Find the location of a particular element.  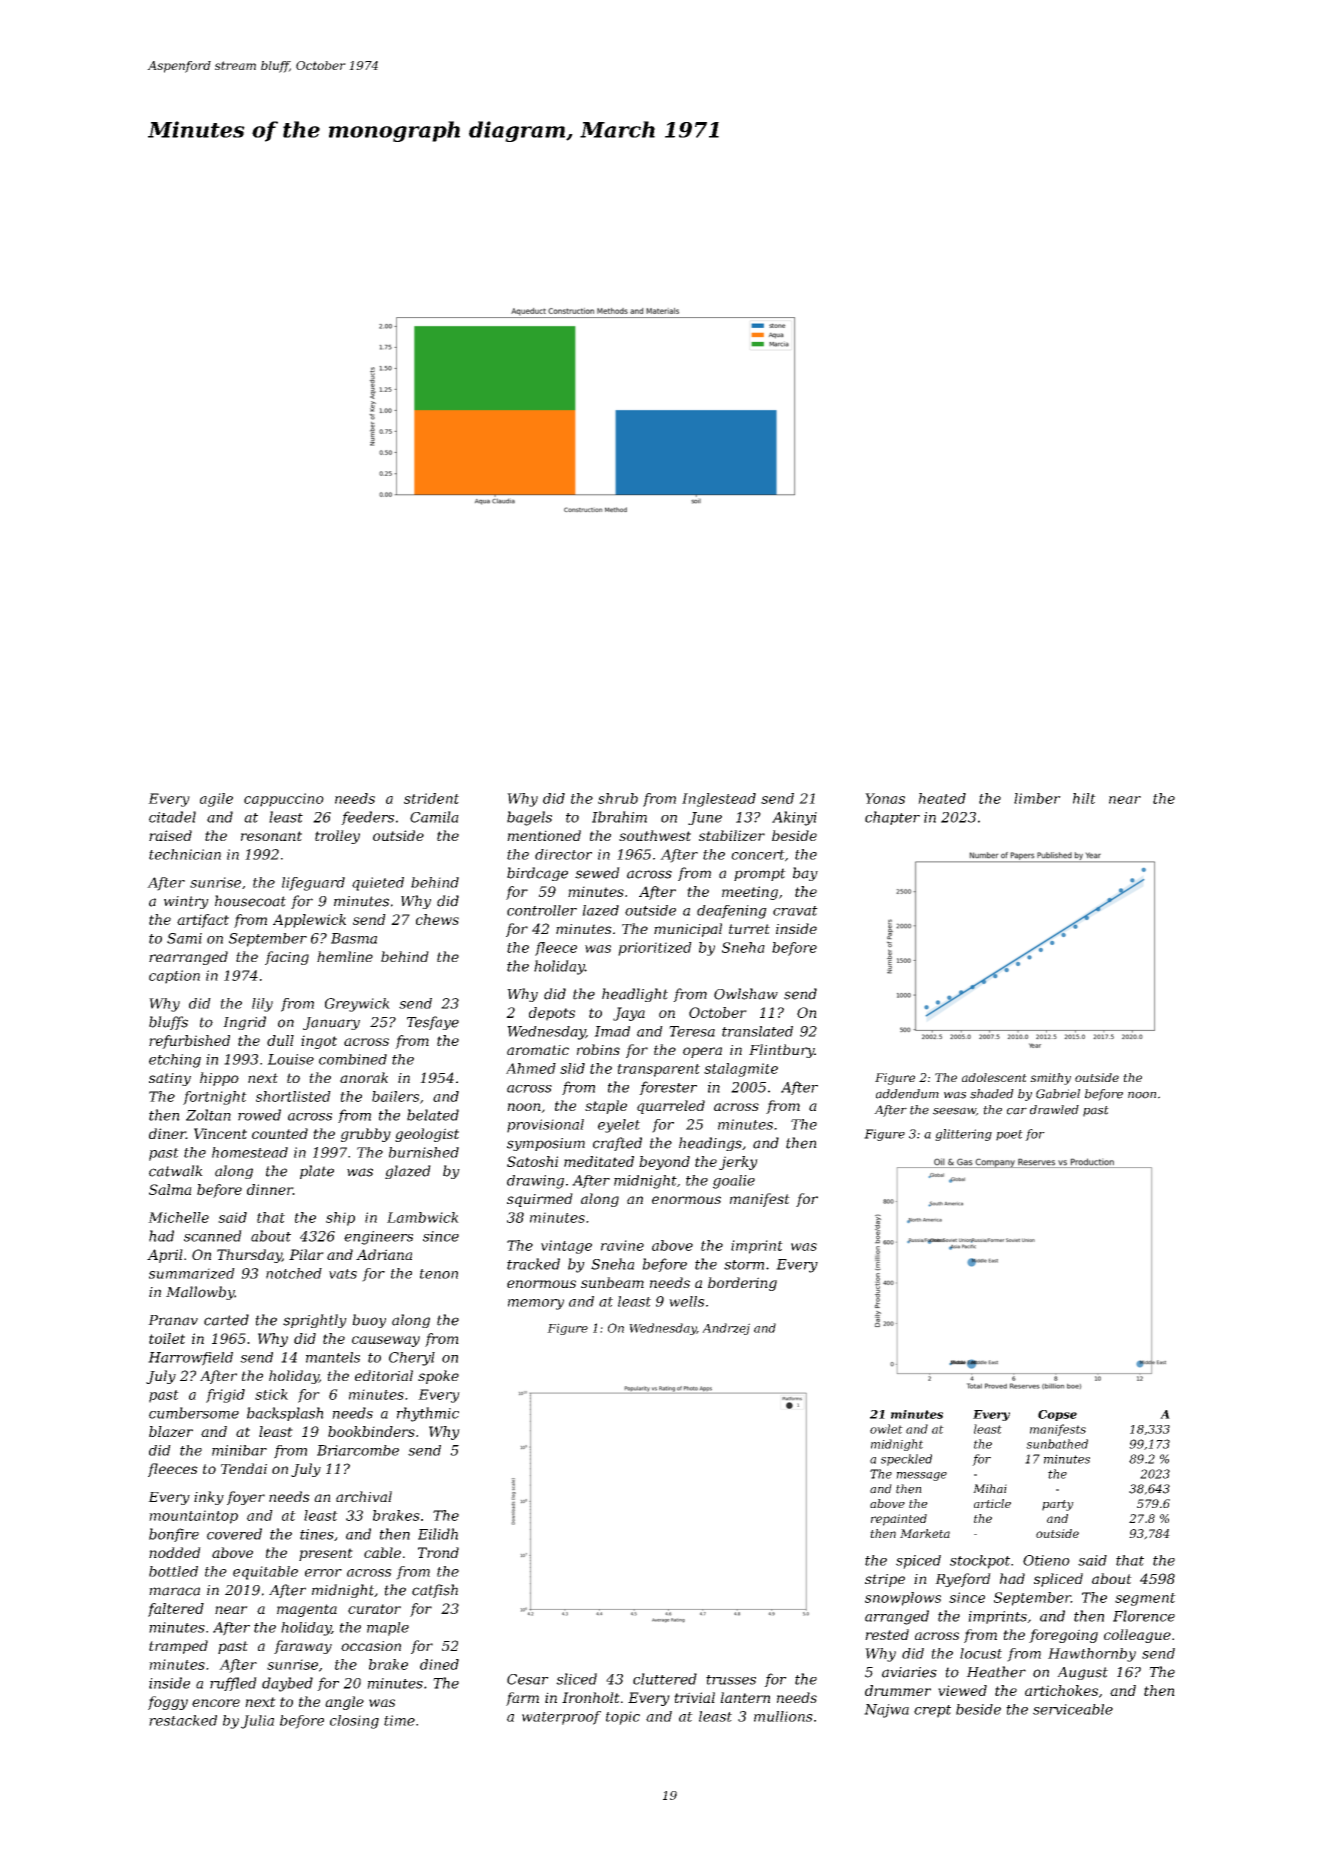

squirmed is located at coordinates (540, 1200).
